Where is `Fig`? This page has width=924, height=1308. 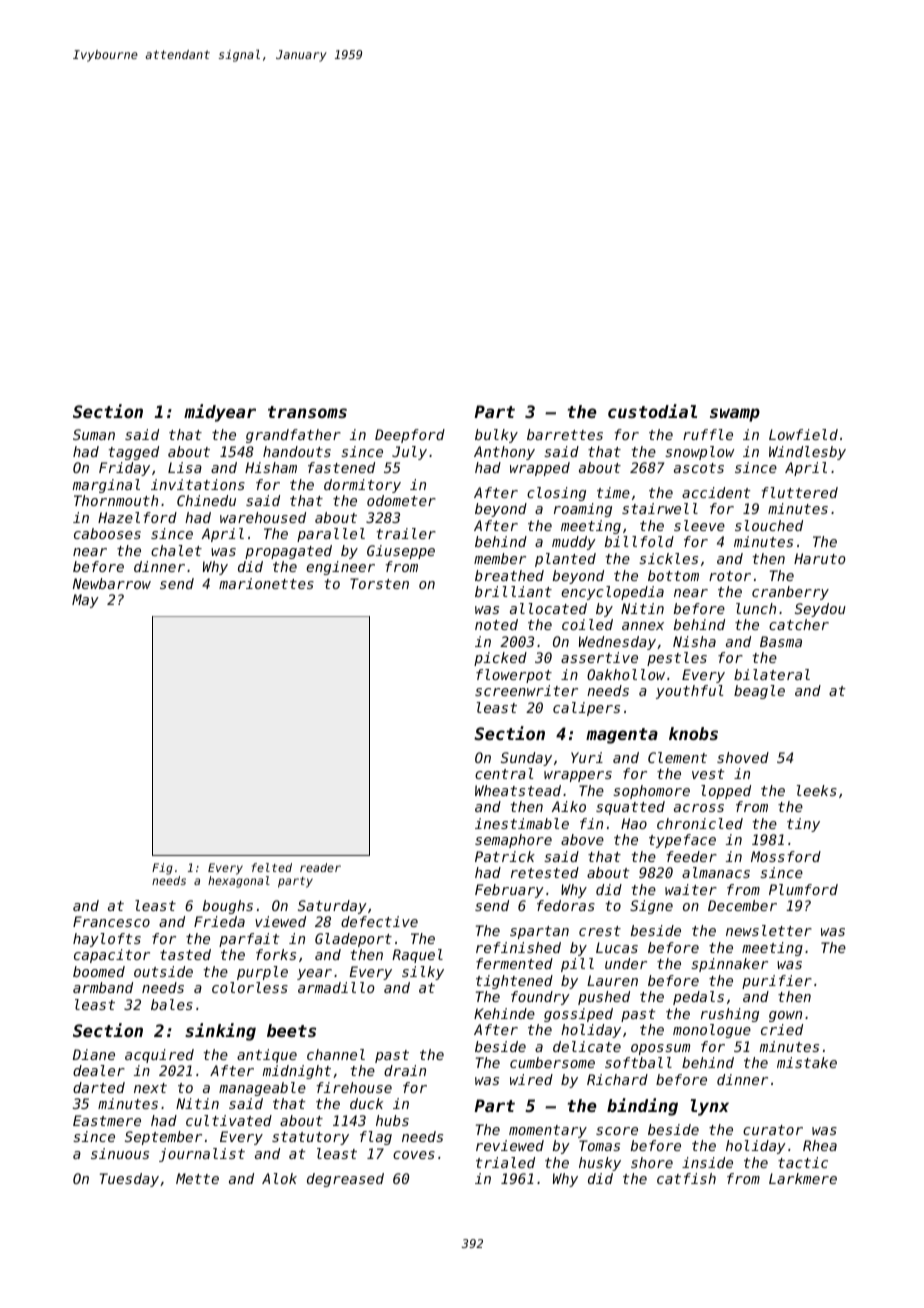
Fig is located at coordinates (162, 869).
